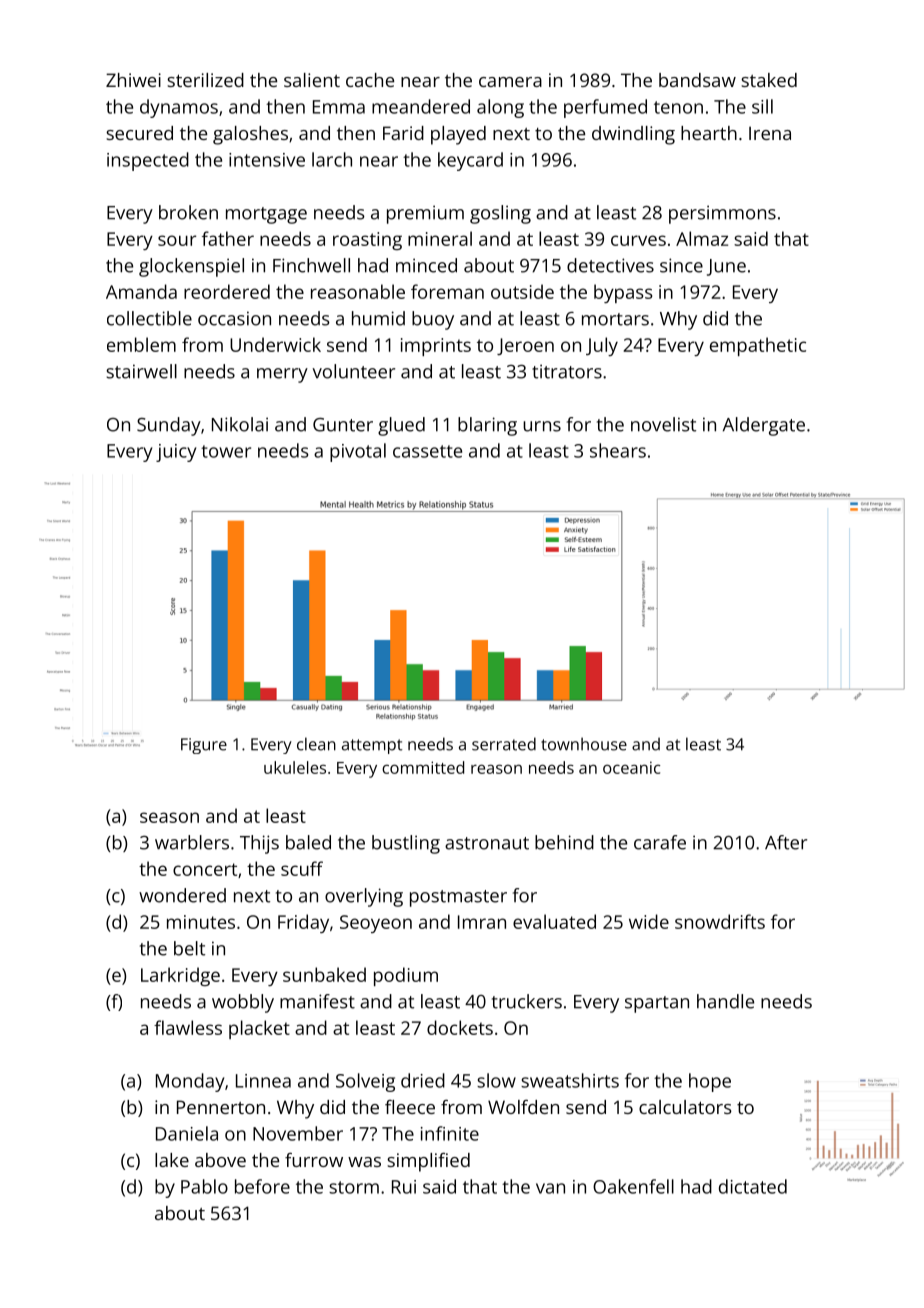 The height and width of the document is (1308, 924). What do you see at coordinates (725, 1001) in the document?
I see `handle` at bounding box center [725, 1001].
